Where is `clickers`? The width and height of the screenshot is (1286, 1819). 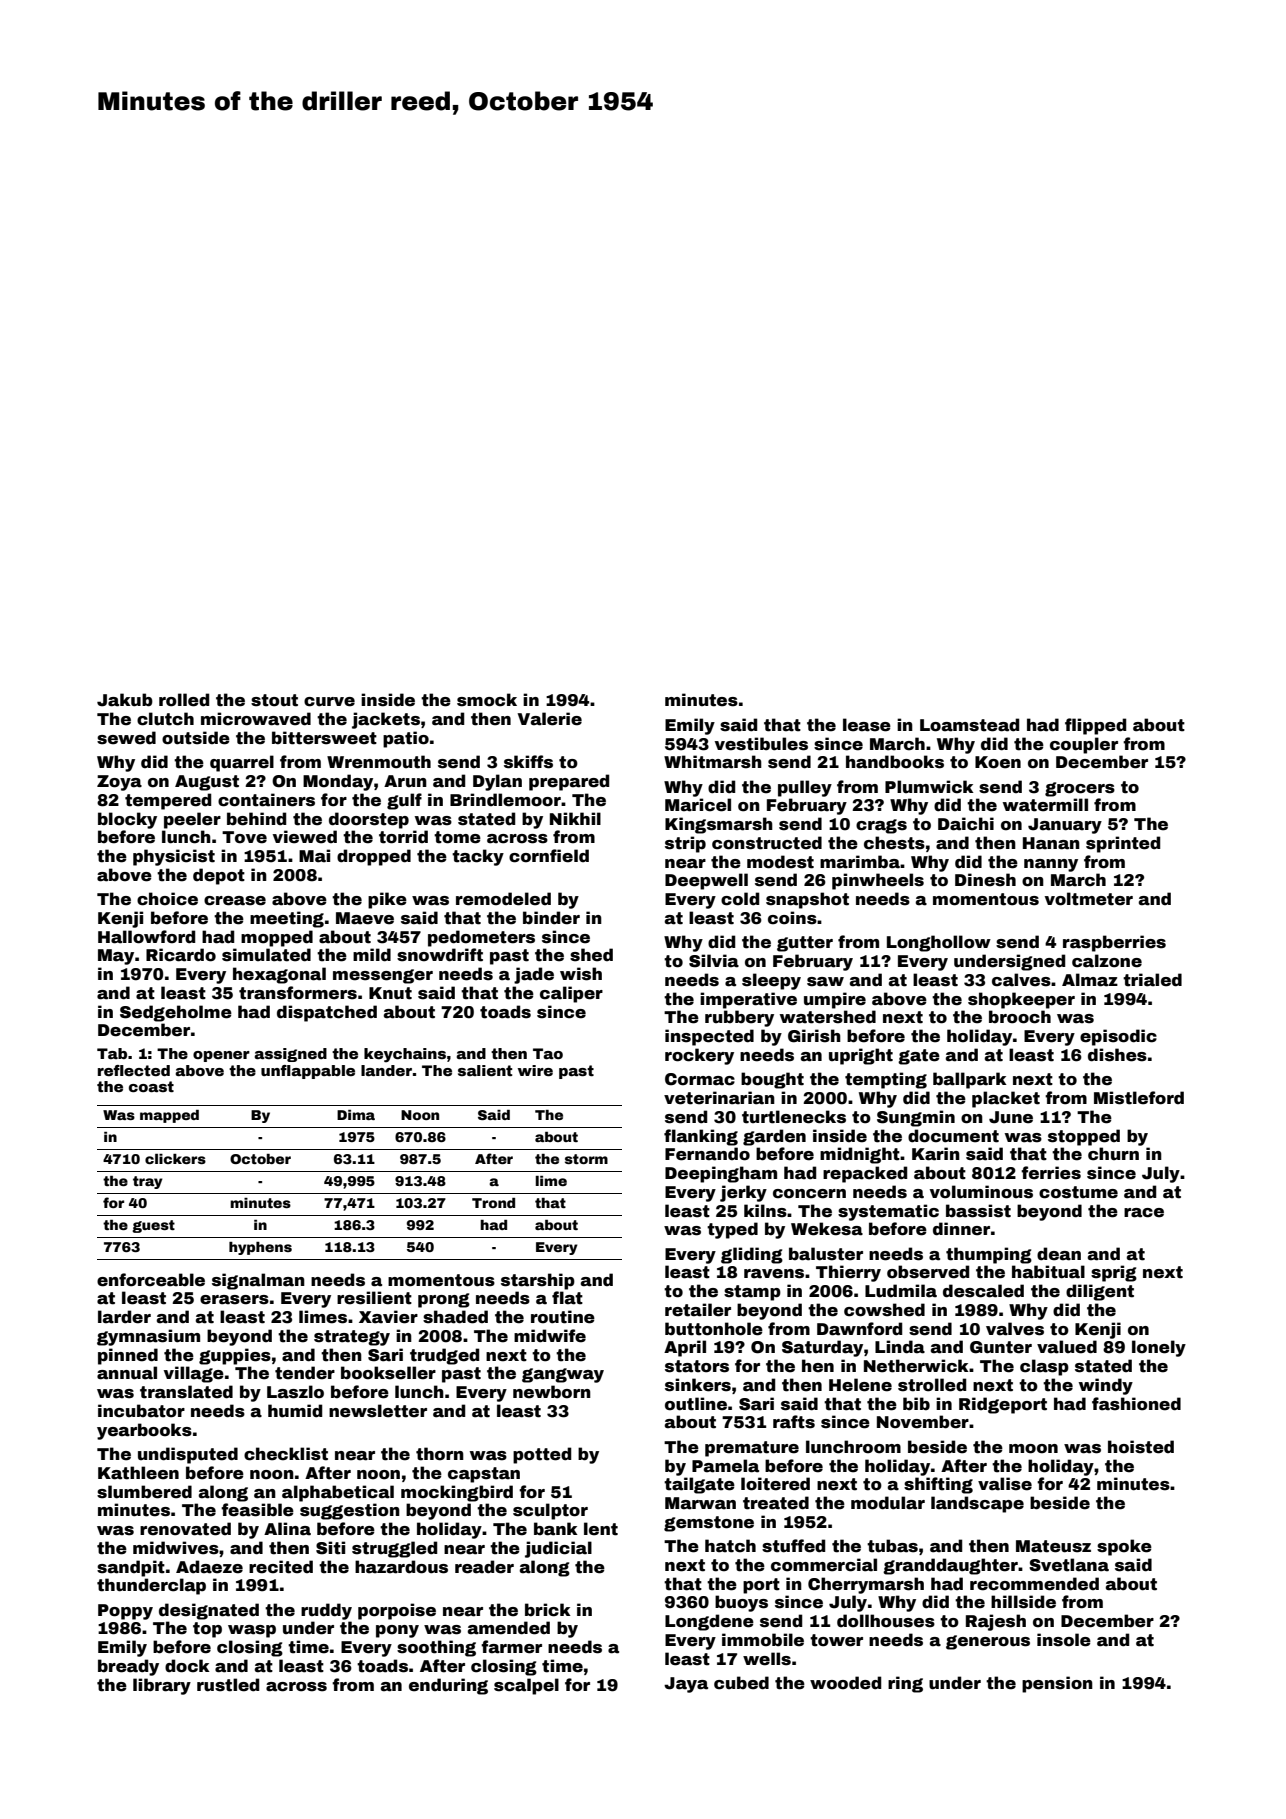
clickers is located at coordinates (175, 1159).
